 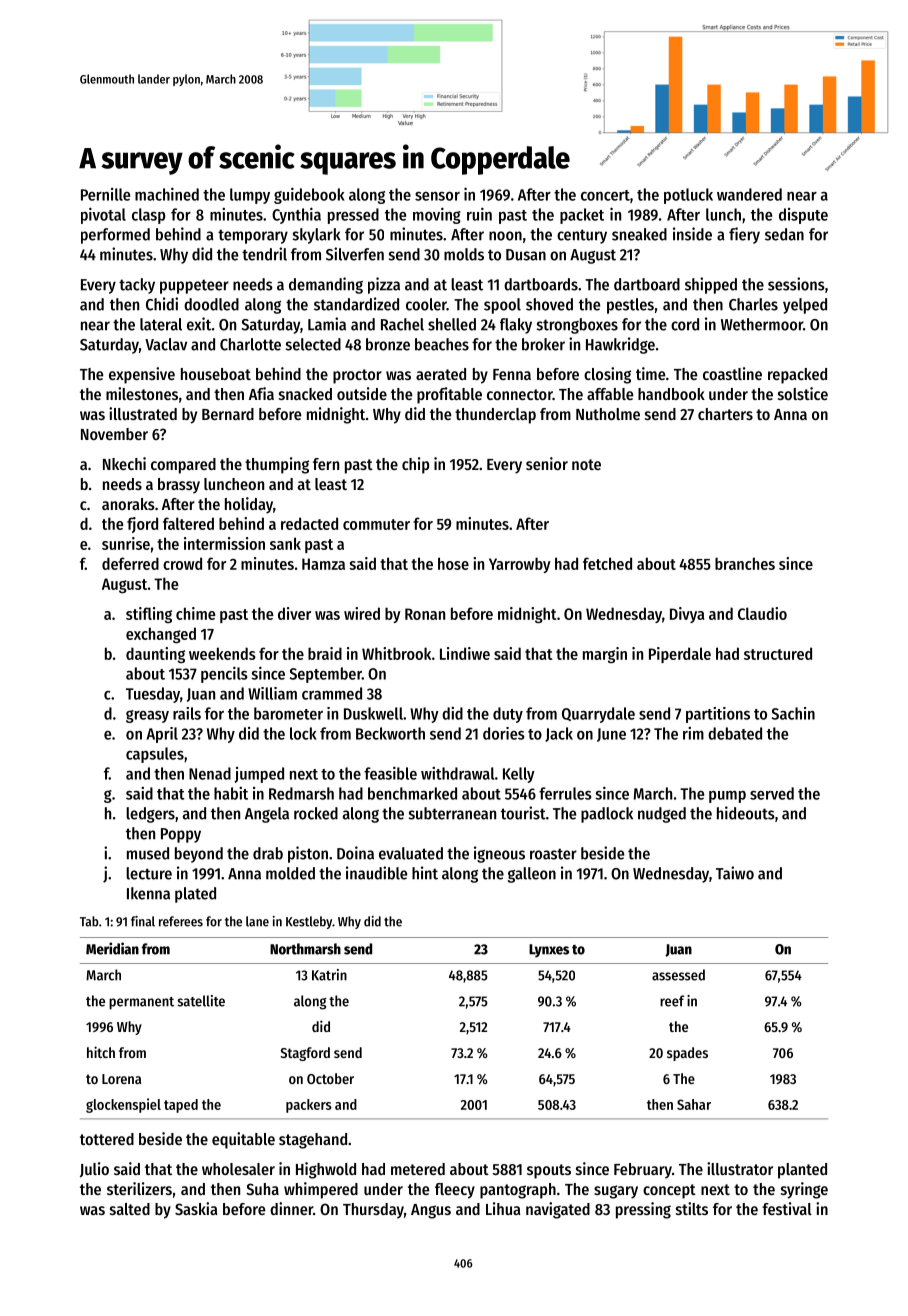 I want to click on Angus, so click(x=431, y=1211).
